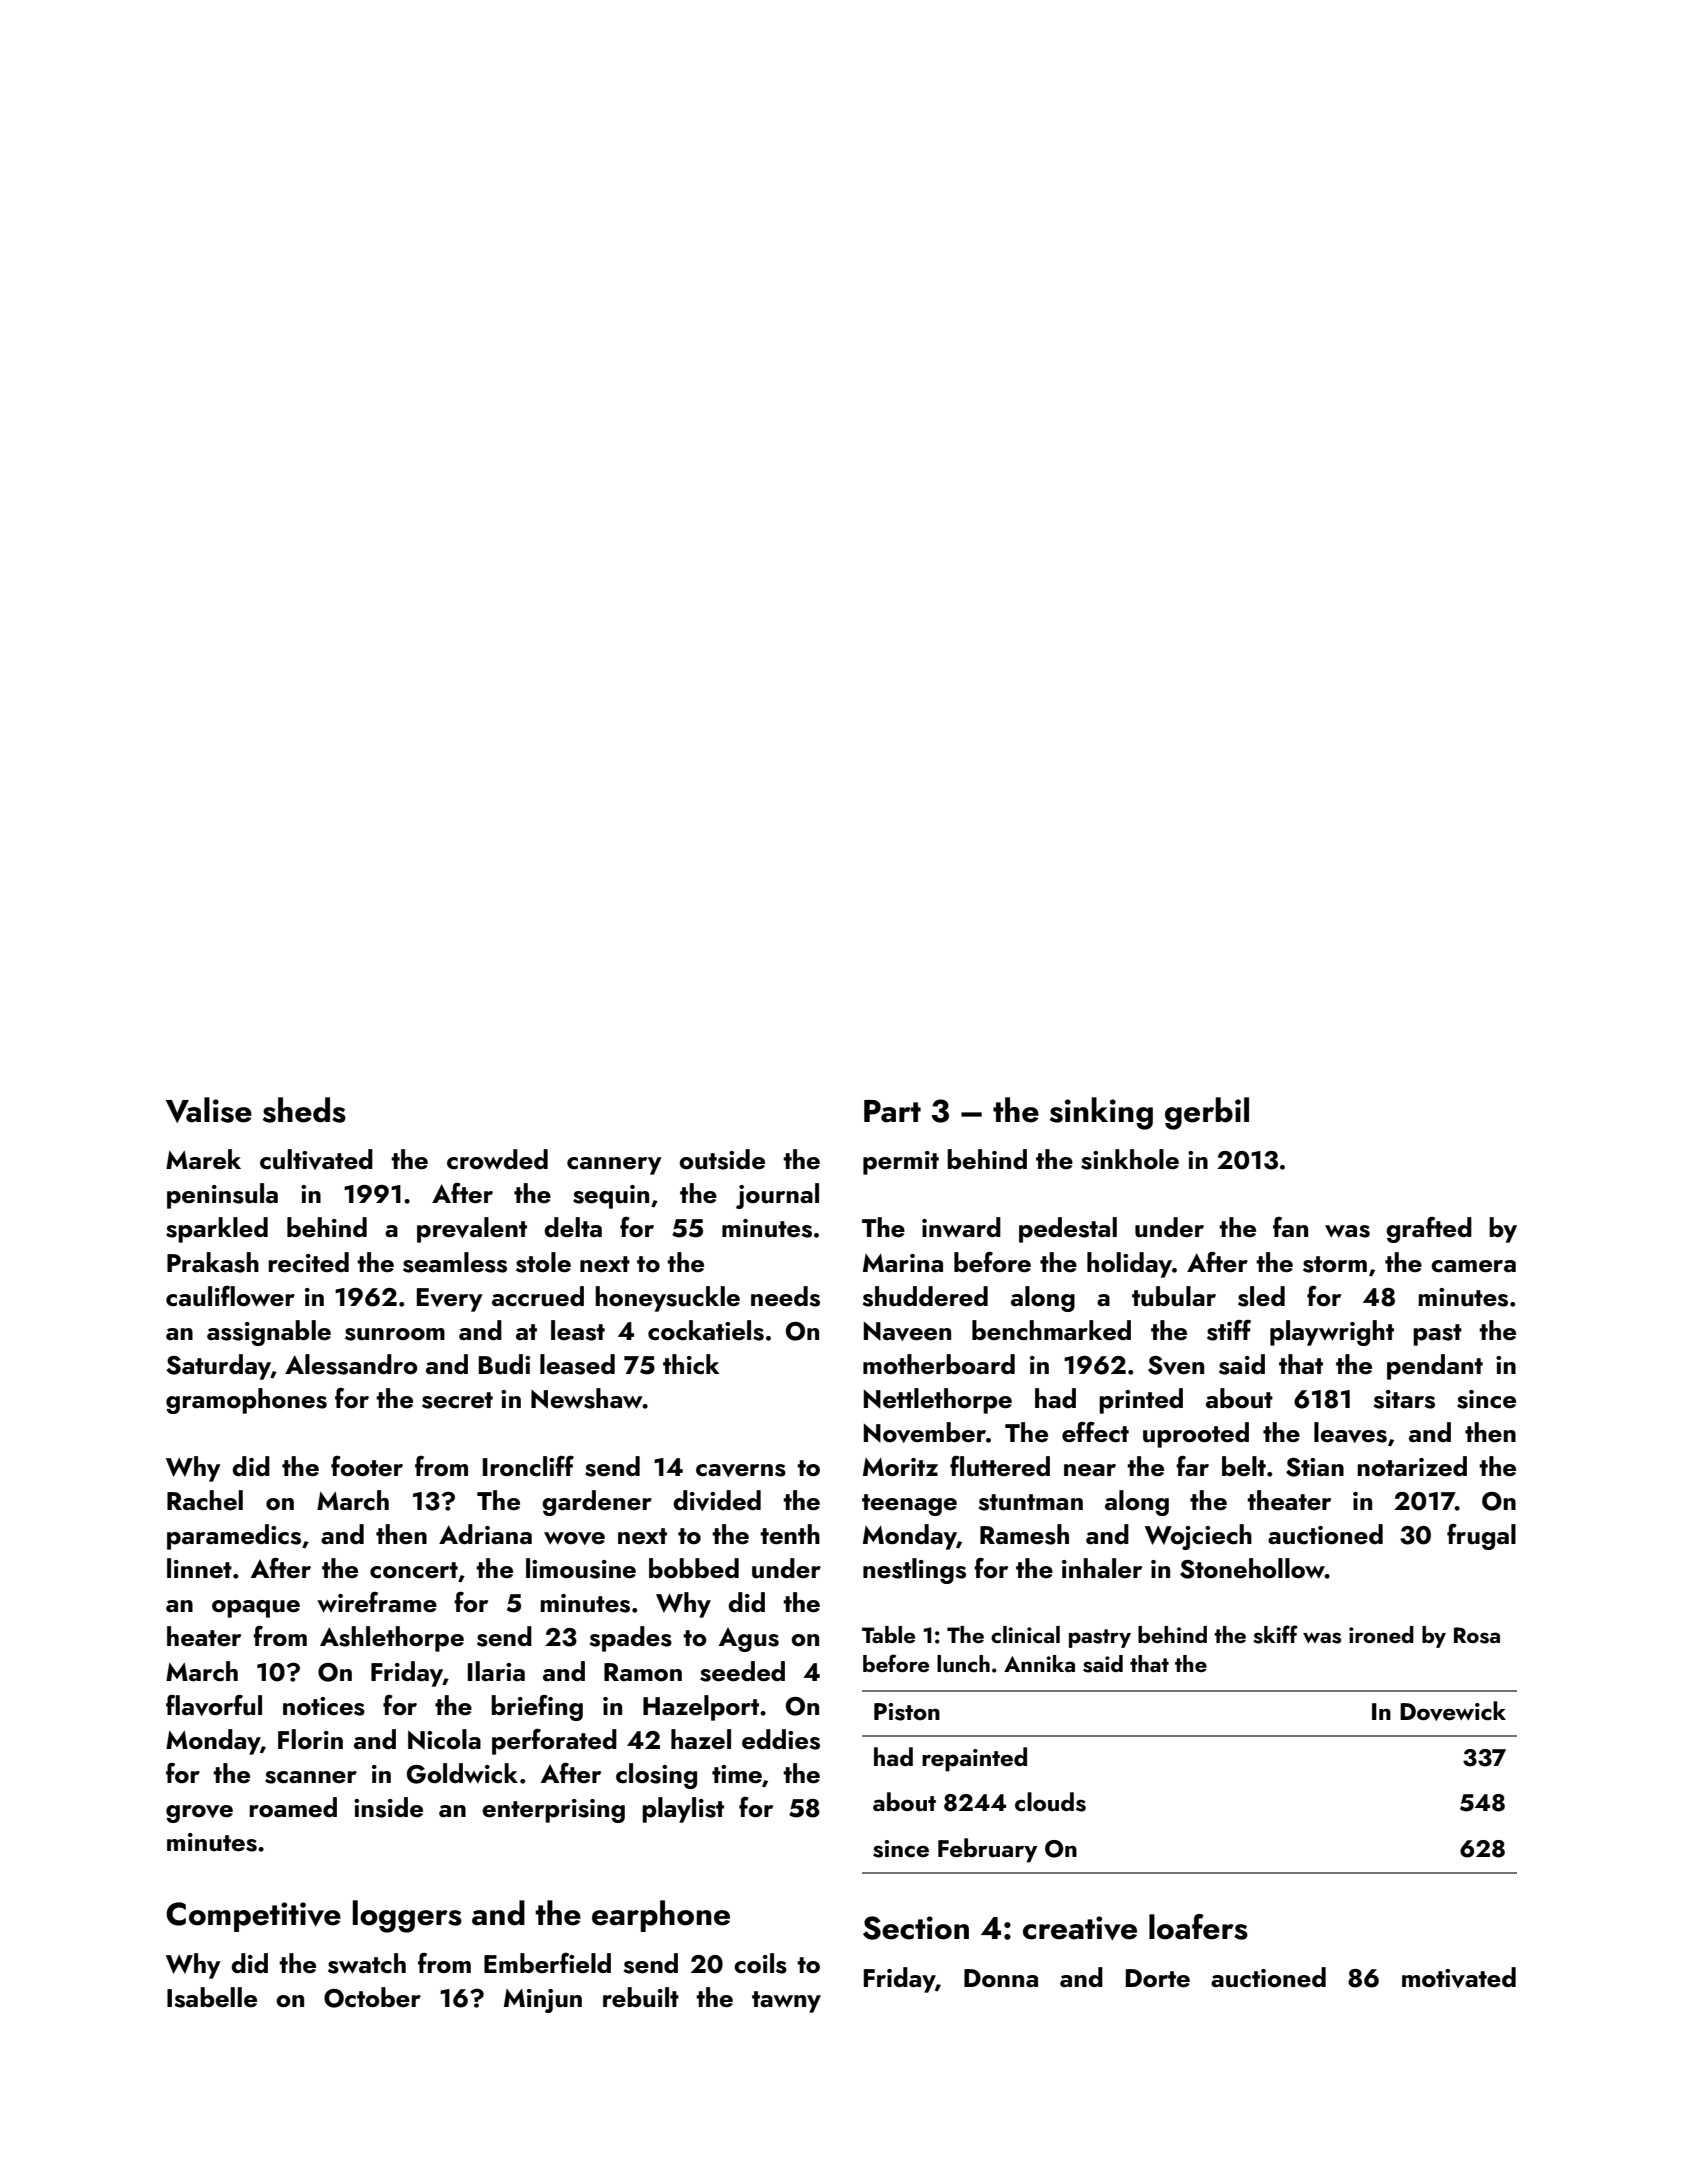  I want to click on teenage, so click(909, 1505).
